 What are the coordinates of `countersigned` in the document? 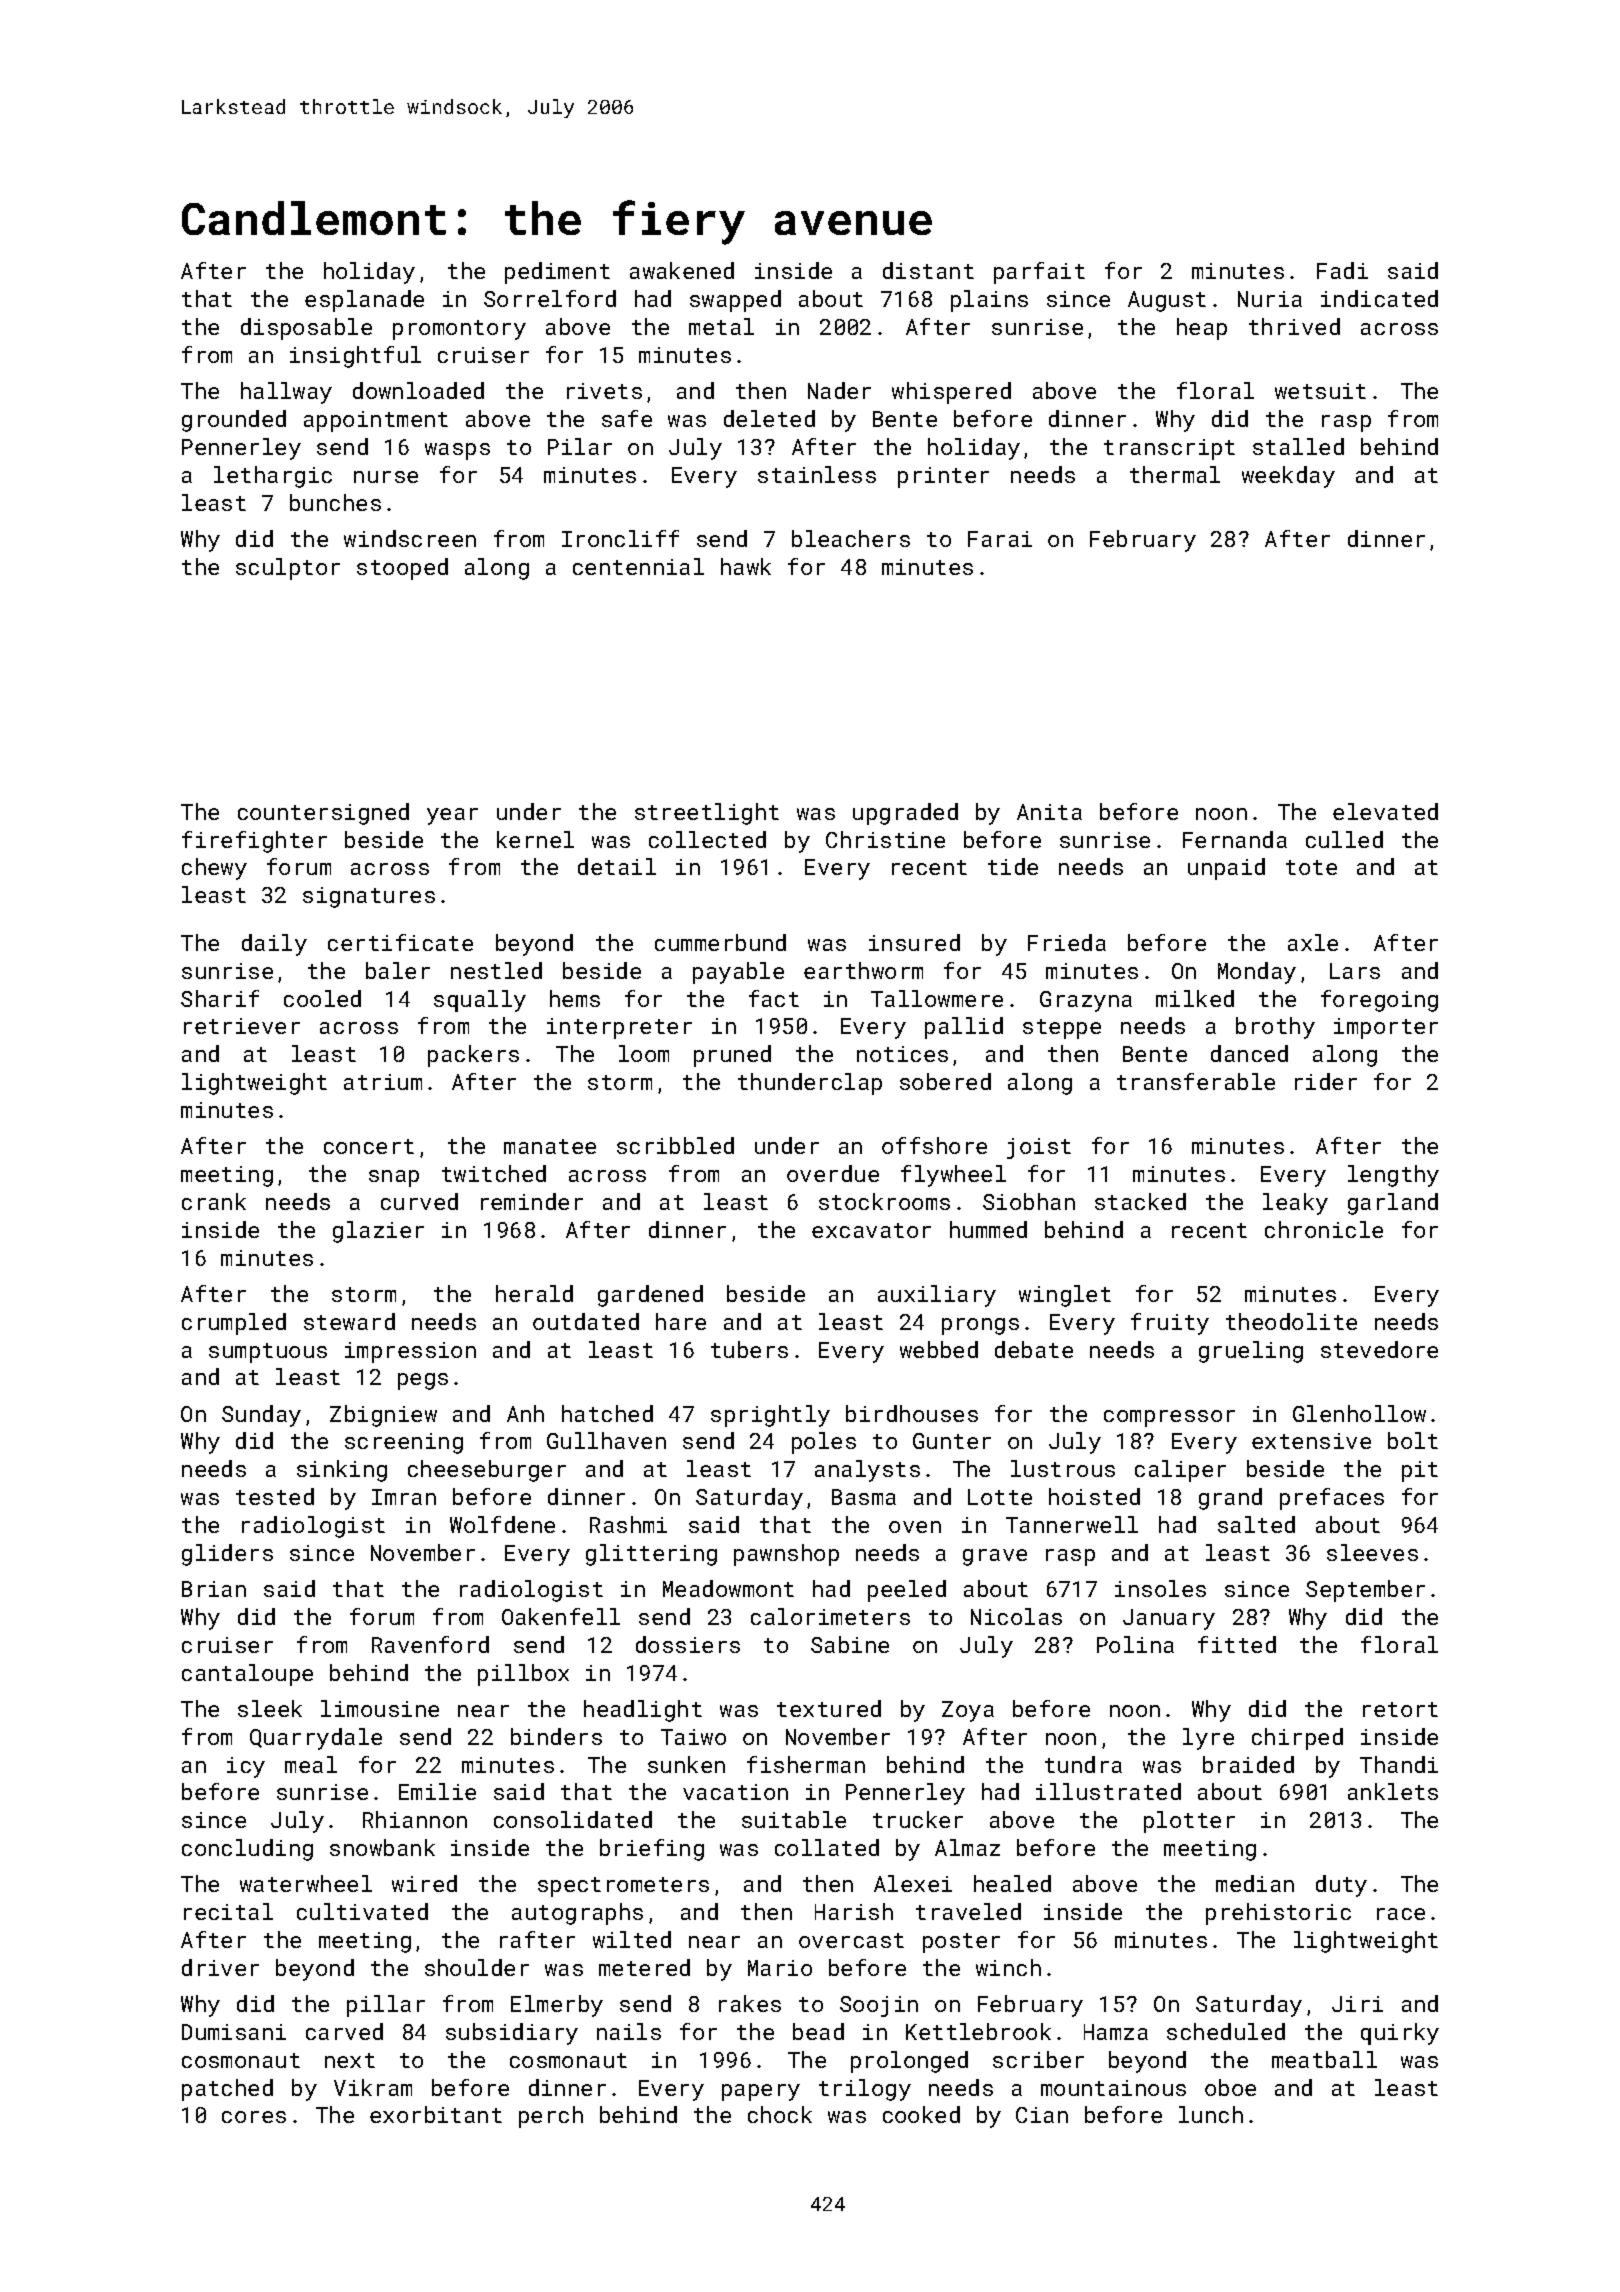 It's located at (323, 814).
